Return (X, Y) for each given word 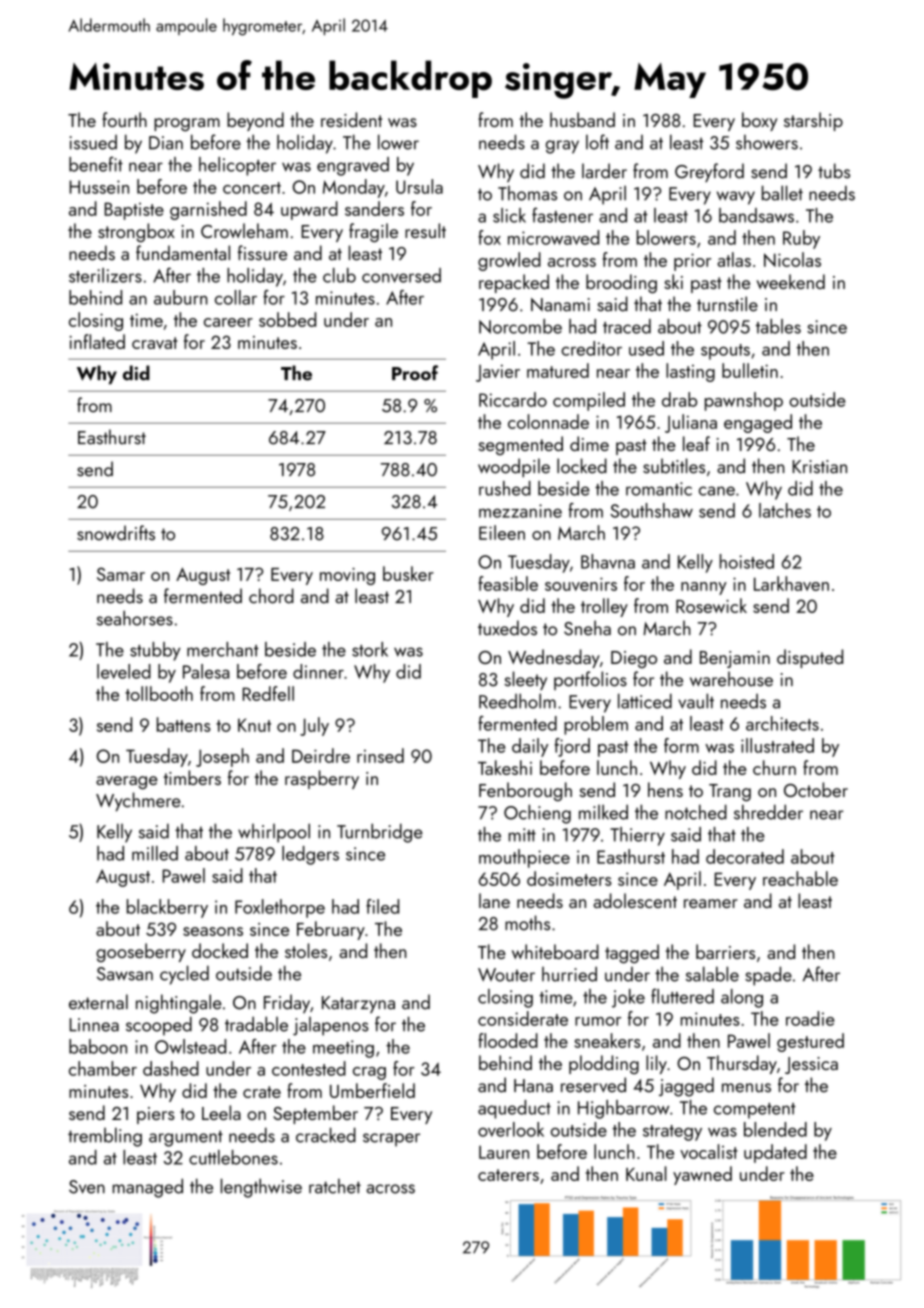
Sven (87, 1187)
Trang (730, 793)
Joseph (222, 757)
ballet (782, 193)
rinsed (380, 755)
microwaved (553, 237)
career (228, 322)
